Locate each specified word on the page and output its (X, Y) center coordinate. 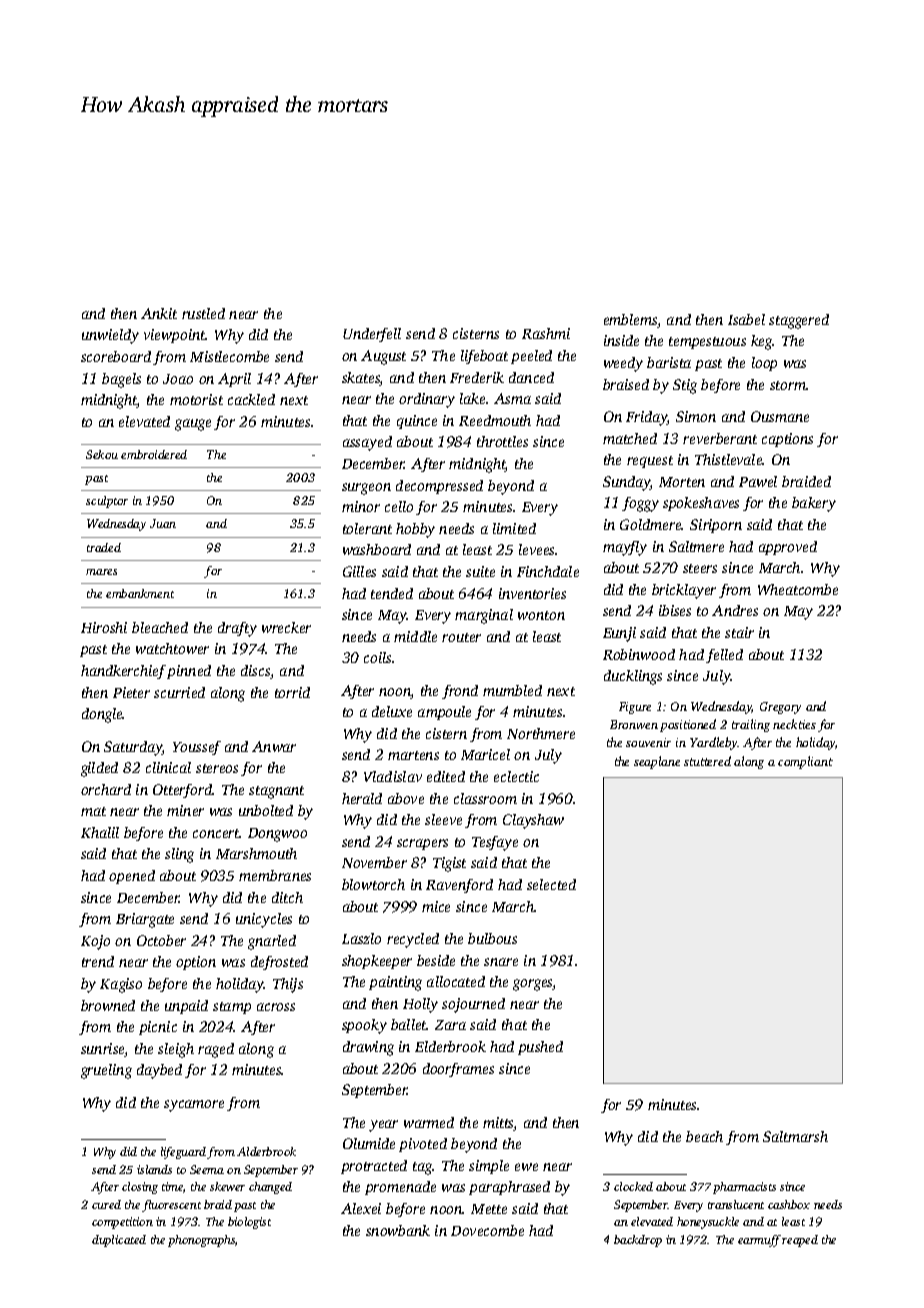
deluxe (392, 711)
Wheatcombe (798, 589)
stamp (232, 1008)
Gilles (359, 571)
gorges (533, 985)
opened (132, 877)
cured (106, 1204)
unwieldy (110, 336)
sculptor (107, 502)
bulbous (492, 938)
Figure (635, 708)
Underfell (372, 335)
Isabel (746, 319)
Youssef (197, 748)
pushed (540, 1048)
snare (501, 962)
